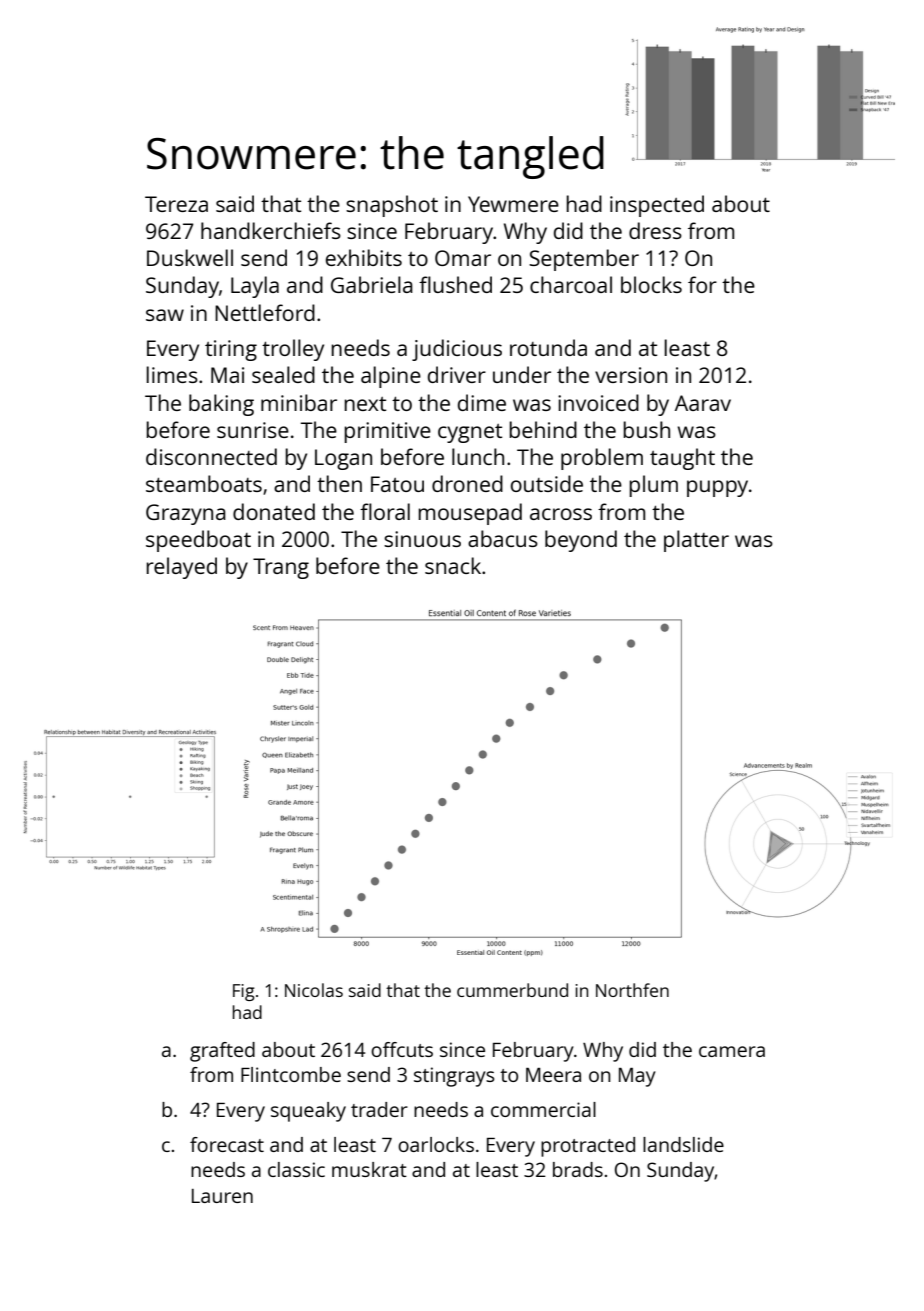  What do you see at coordinates (683, 1144) in the screenshot?
I see `landslide` at bounding box center [683, 1144].
